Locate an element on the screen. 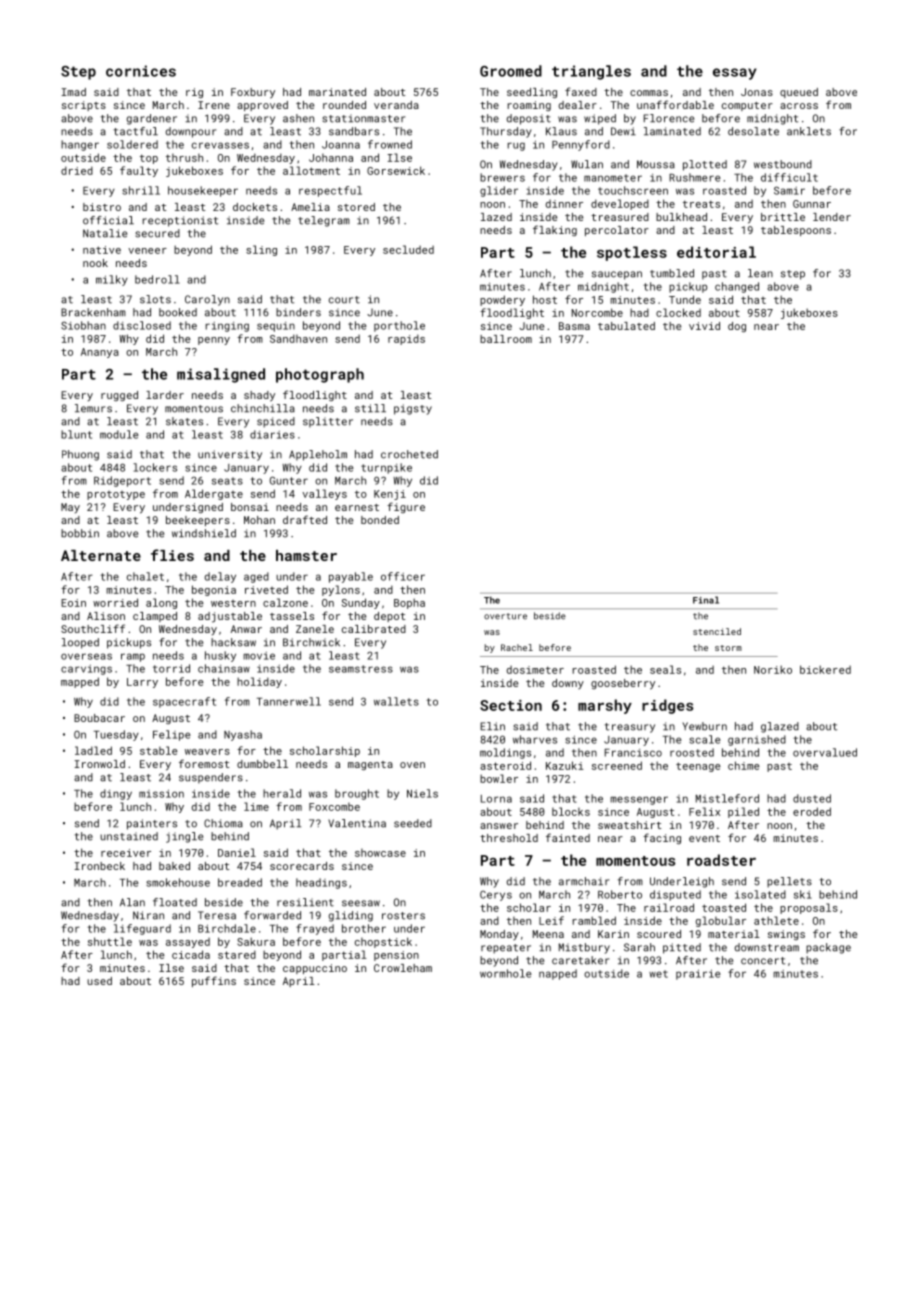 The width and height of the screenshot is (924, 1308). overture is located at coordinates (505, 616).
